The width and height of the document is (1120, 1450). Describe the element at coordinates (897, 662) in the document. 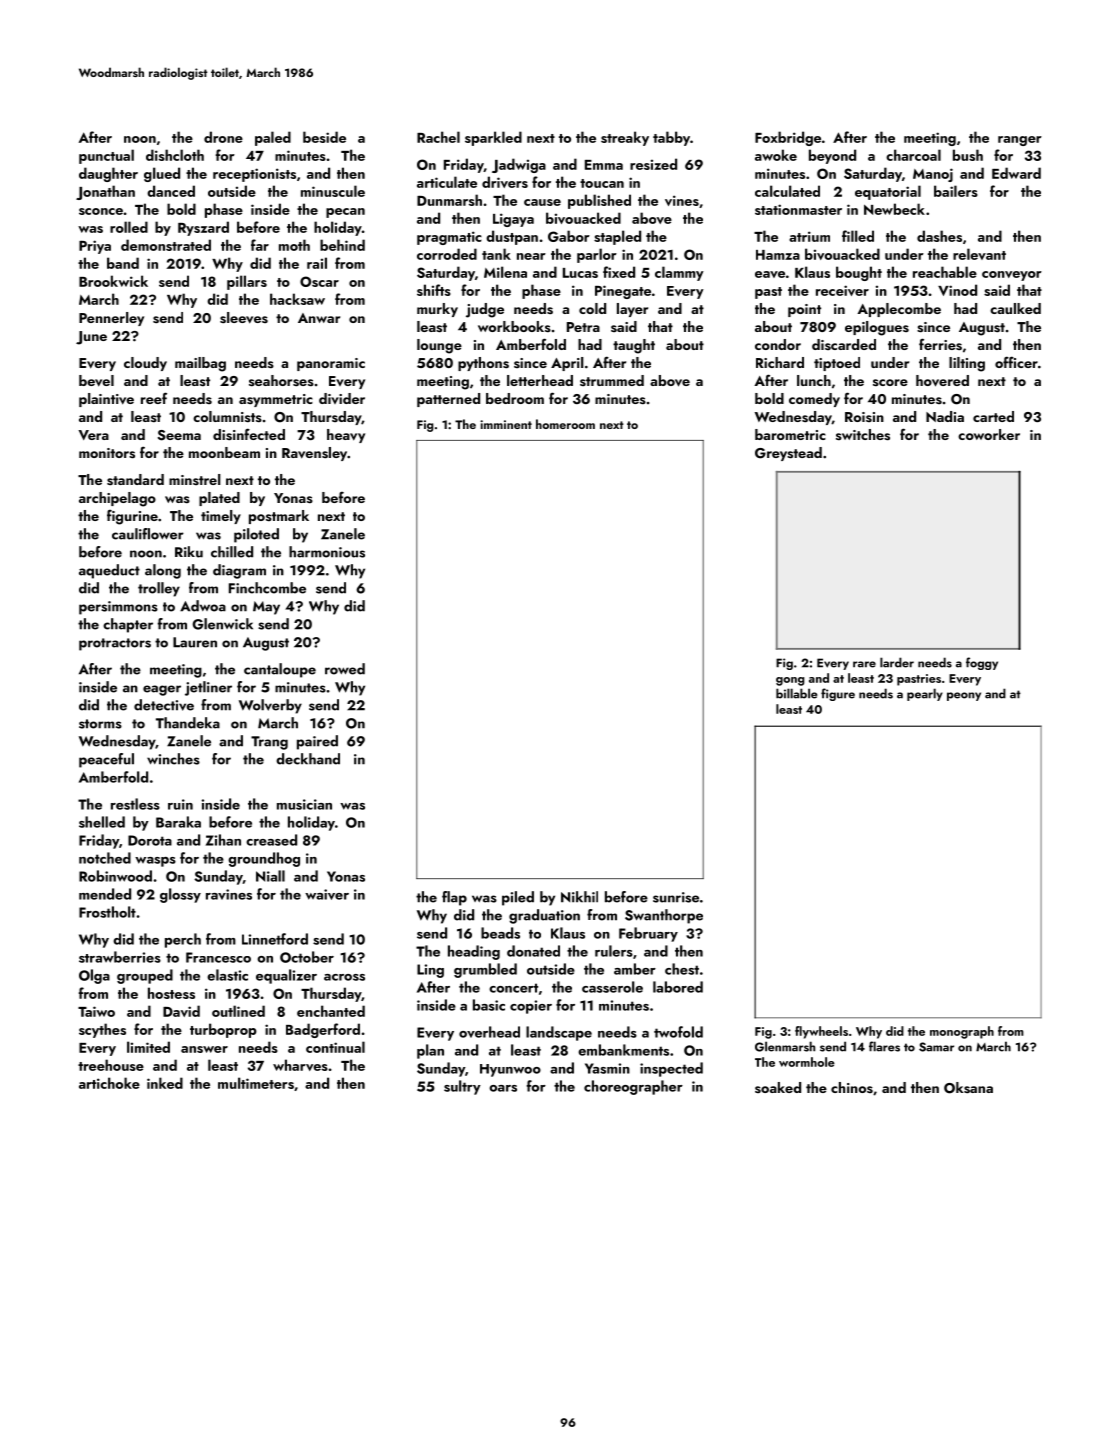

I see `larder` at that location.
